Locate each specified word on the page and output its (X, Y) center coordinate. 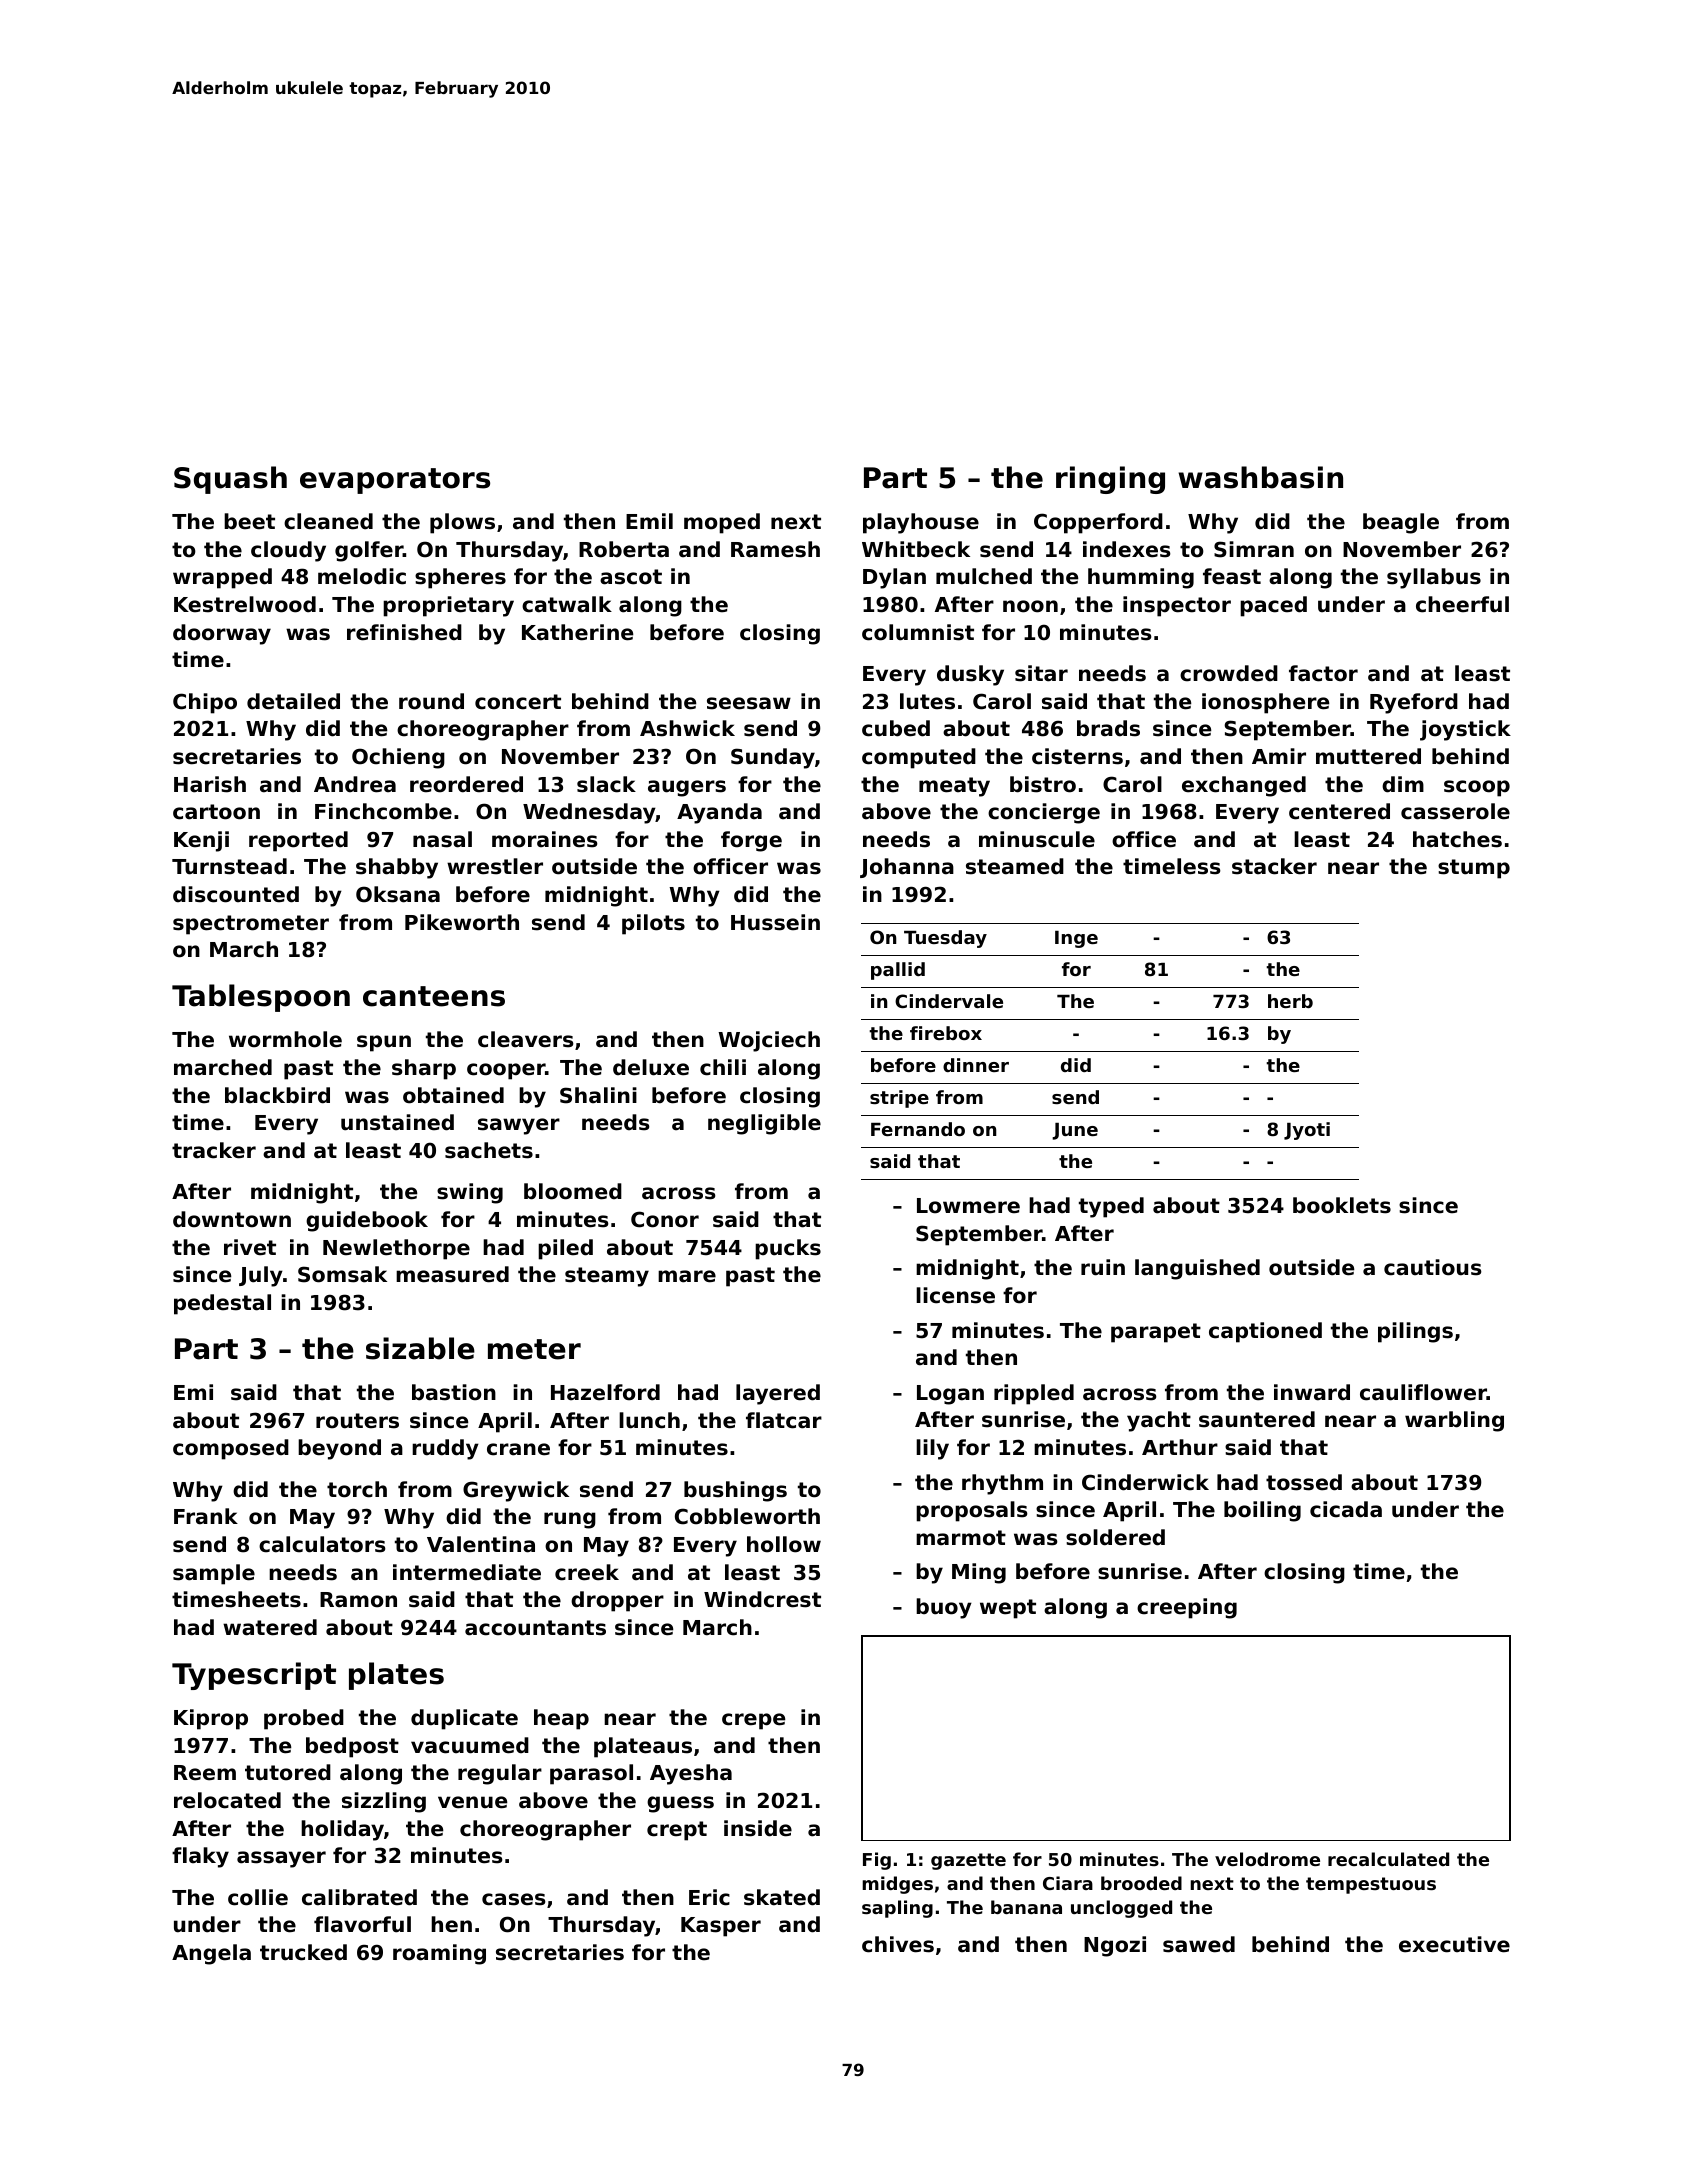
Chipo (205, 703)
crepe (753, 1721)
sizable (420, 1348)
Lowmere (968, 1206)
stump (1474, 869)
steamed (1015, 866)
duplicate (464, 1719)
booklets (1342, 1205)
